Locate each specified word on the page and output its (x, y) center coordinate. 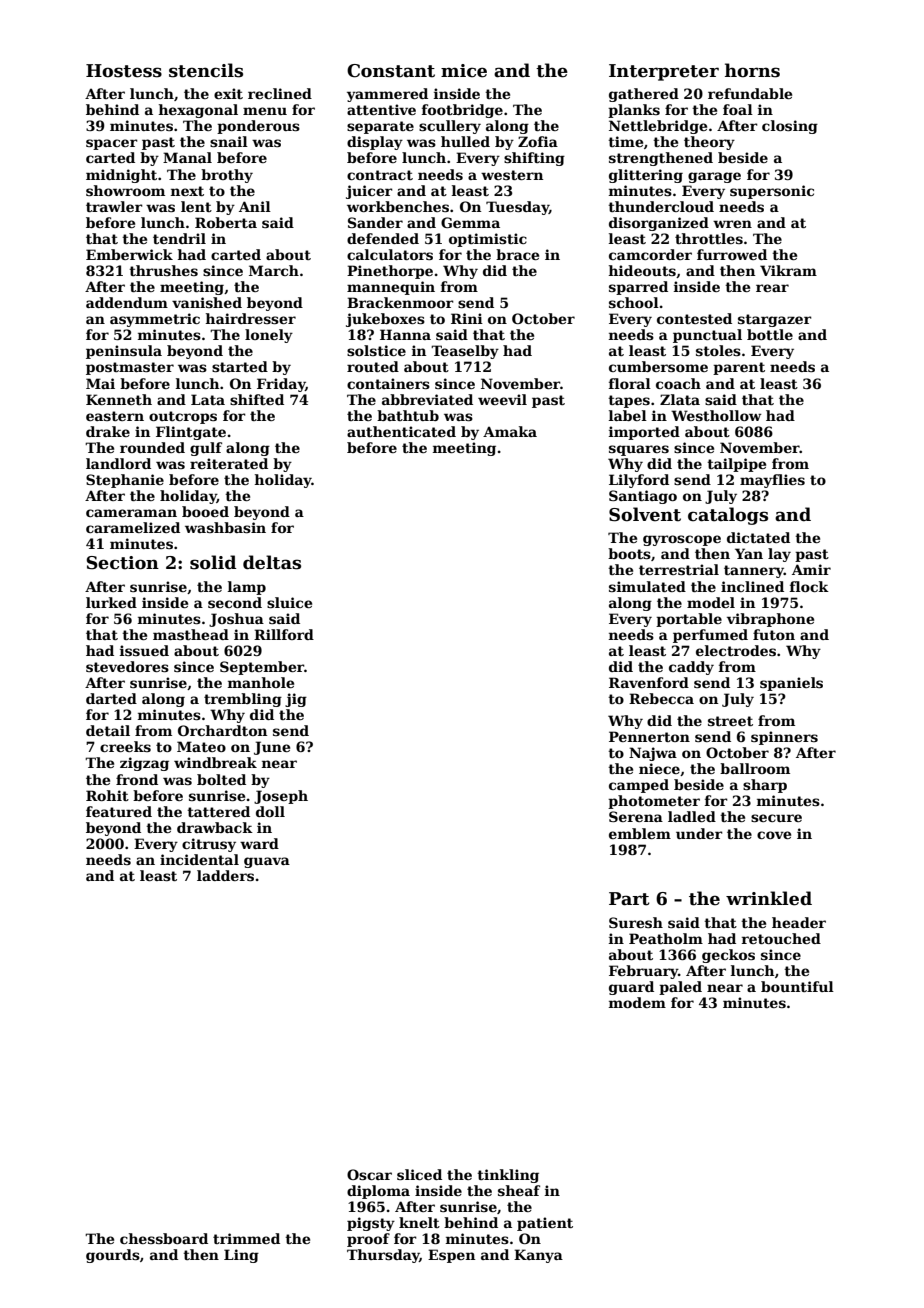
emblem (640, 833)
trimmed (246, 1238)
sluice (289, 602)
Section (123, 563)
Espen (451, 1256)
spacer (112, 144)
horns (752, 70)
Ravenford (649, 682)
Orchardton (222, 730)
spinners (784, 738)
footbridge (462, 111)
